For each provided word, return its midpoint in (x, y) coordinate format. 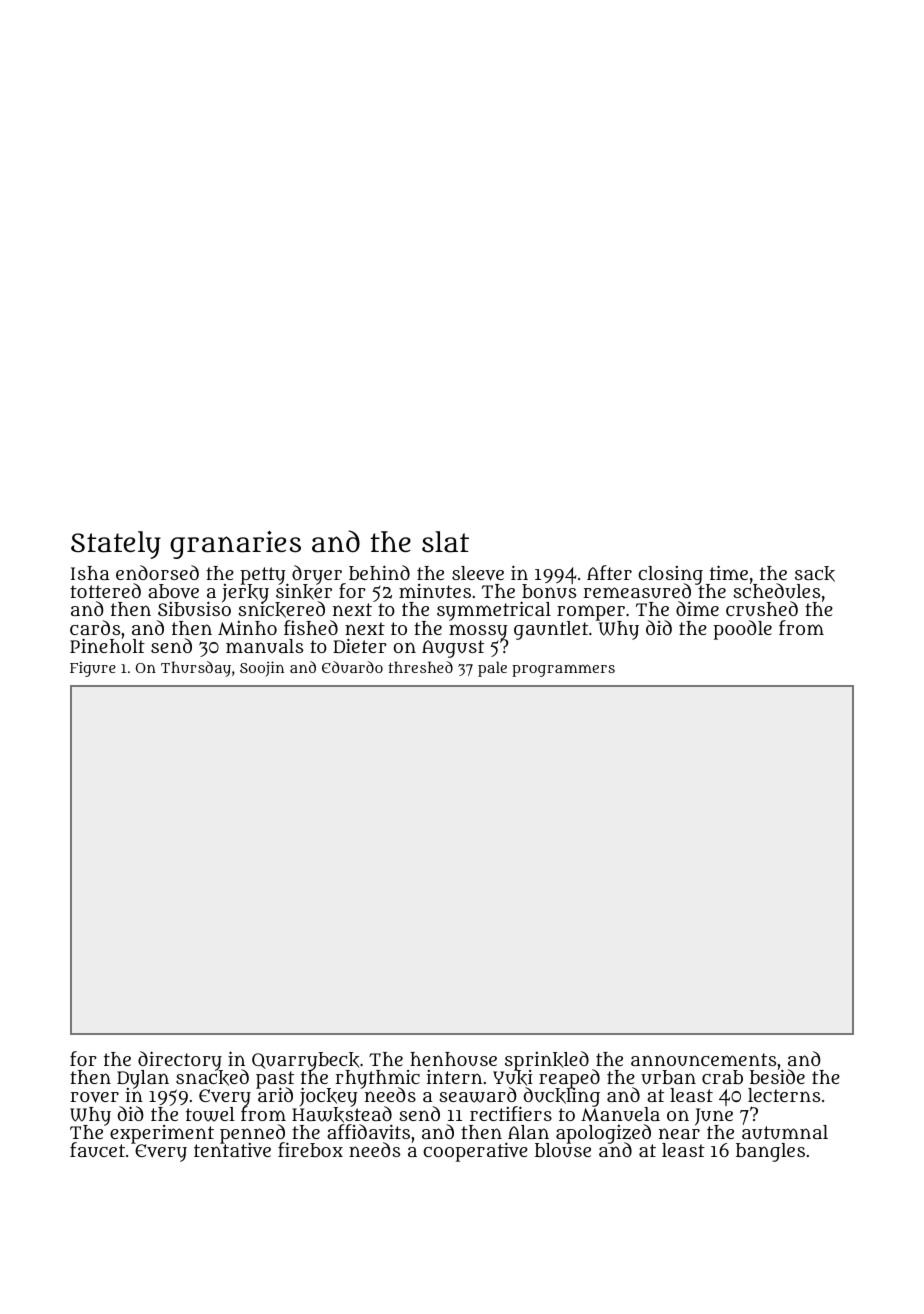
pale (492, 669)
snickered (281, 610)
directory (180, 1061)
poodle (742, 630)
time (729, 572)
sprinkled (547, 1061)
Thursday (196, 669)
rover (94, 1097)
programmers (563, 670)
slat (445, 542)
